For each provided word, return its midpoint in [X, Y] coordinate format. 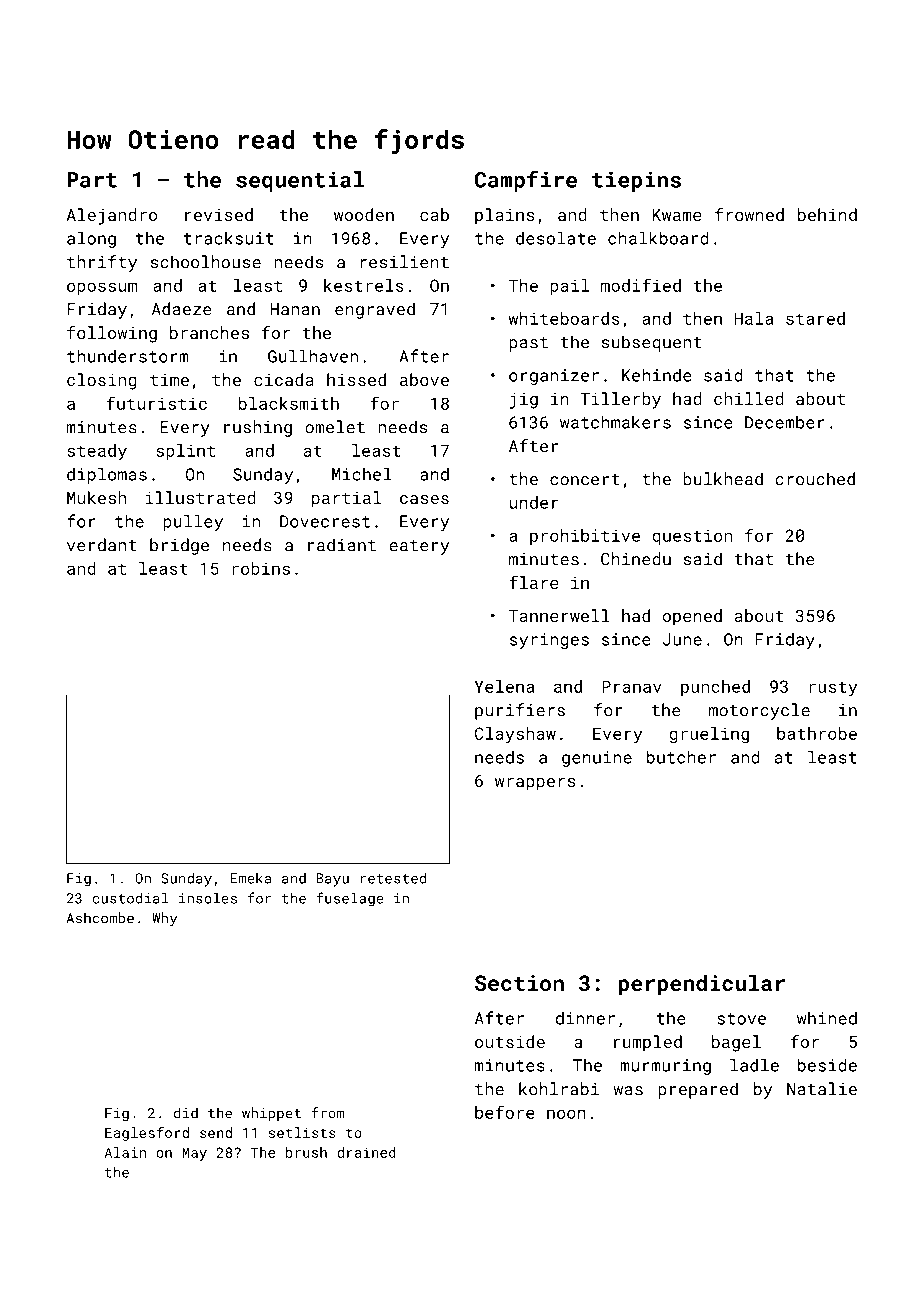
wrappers [535, 784]
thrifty [102, 263]
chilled [749, 398]
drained [366, 1152]
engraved [375, 310]
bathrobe [817, 733]
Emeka [251, 878]
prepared [698, 1090]
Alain [125, 1152]
